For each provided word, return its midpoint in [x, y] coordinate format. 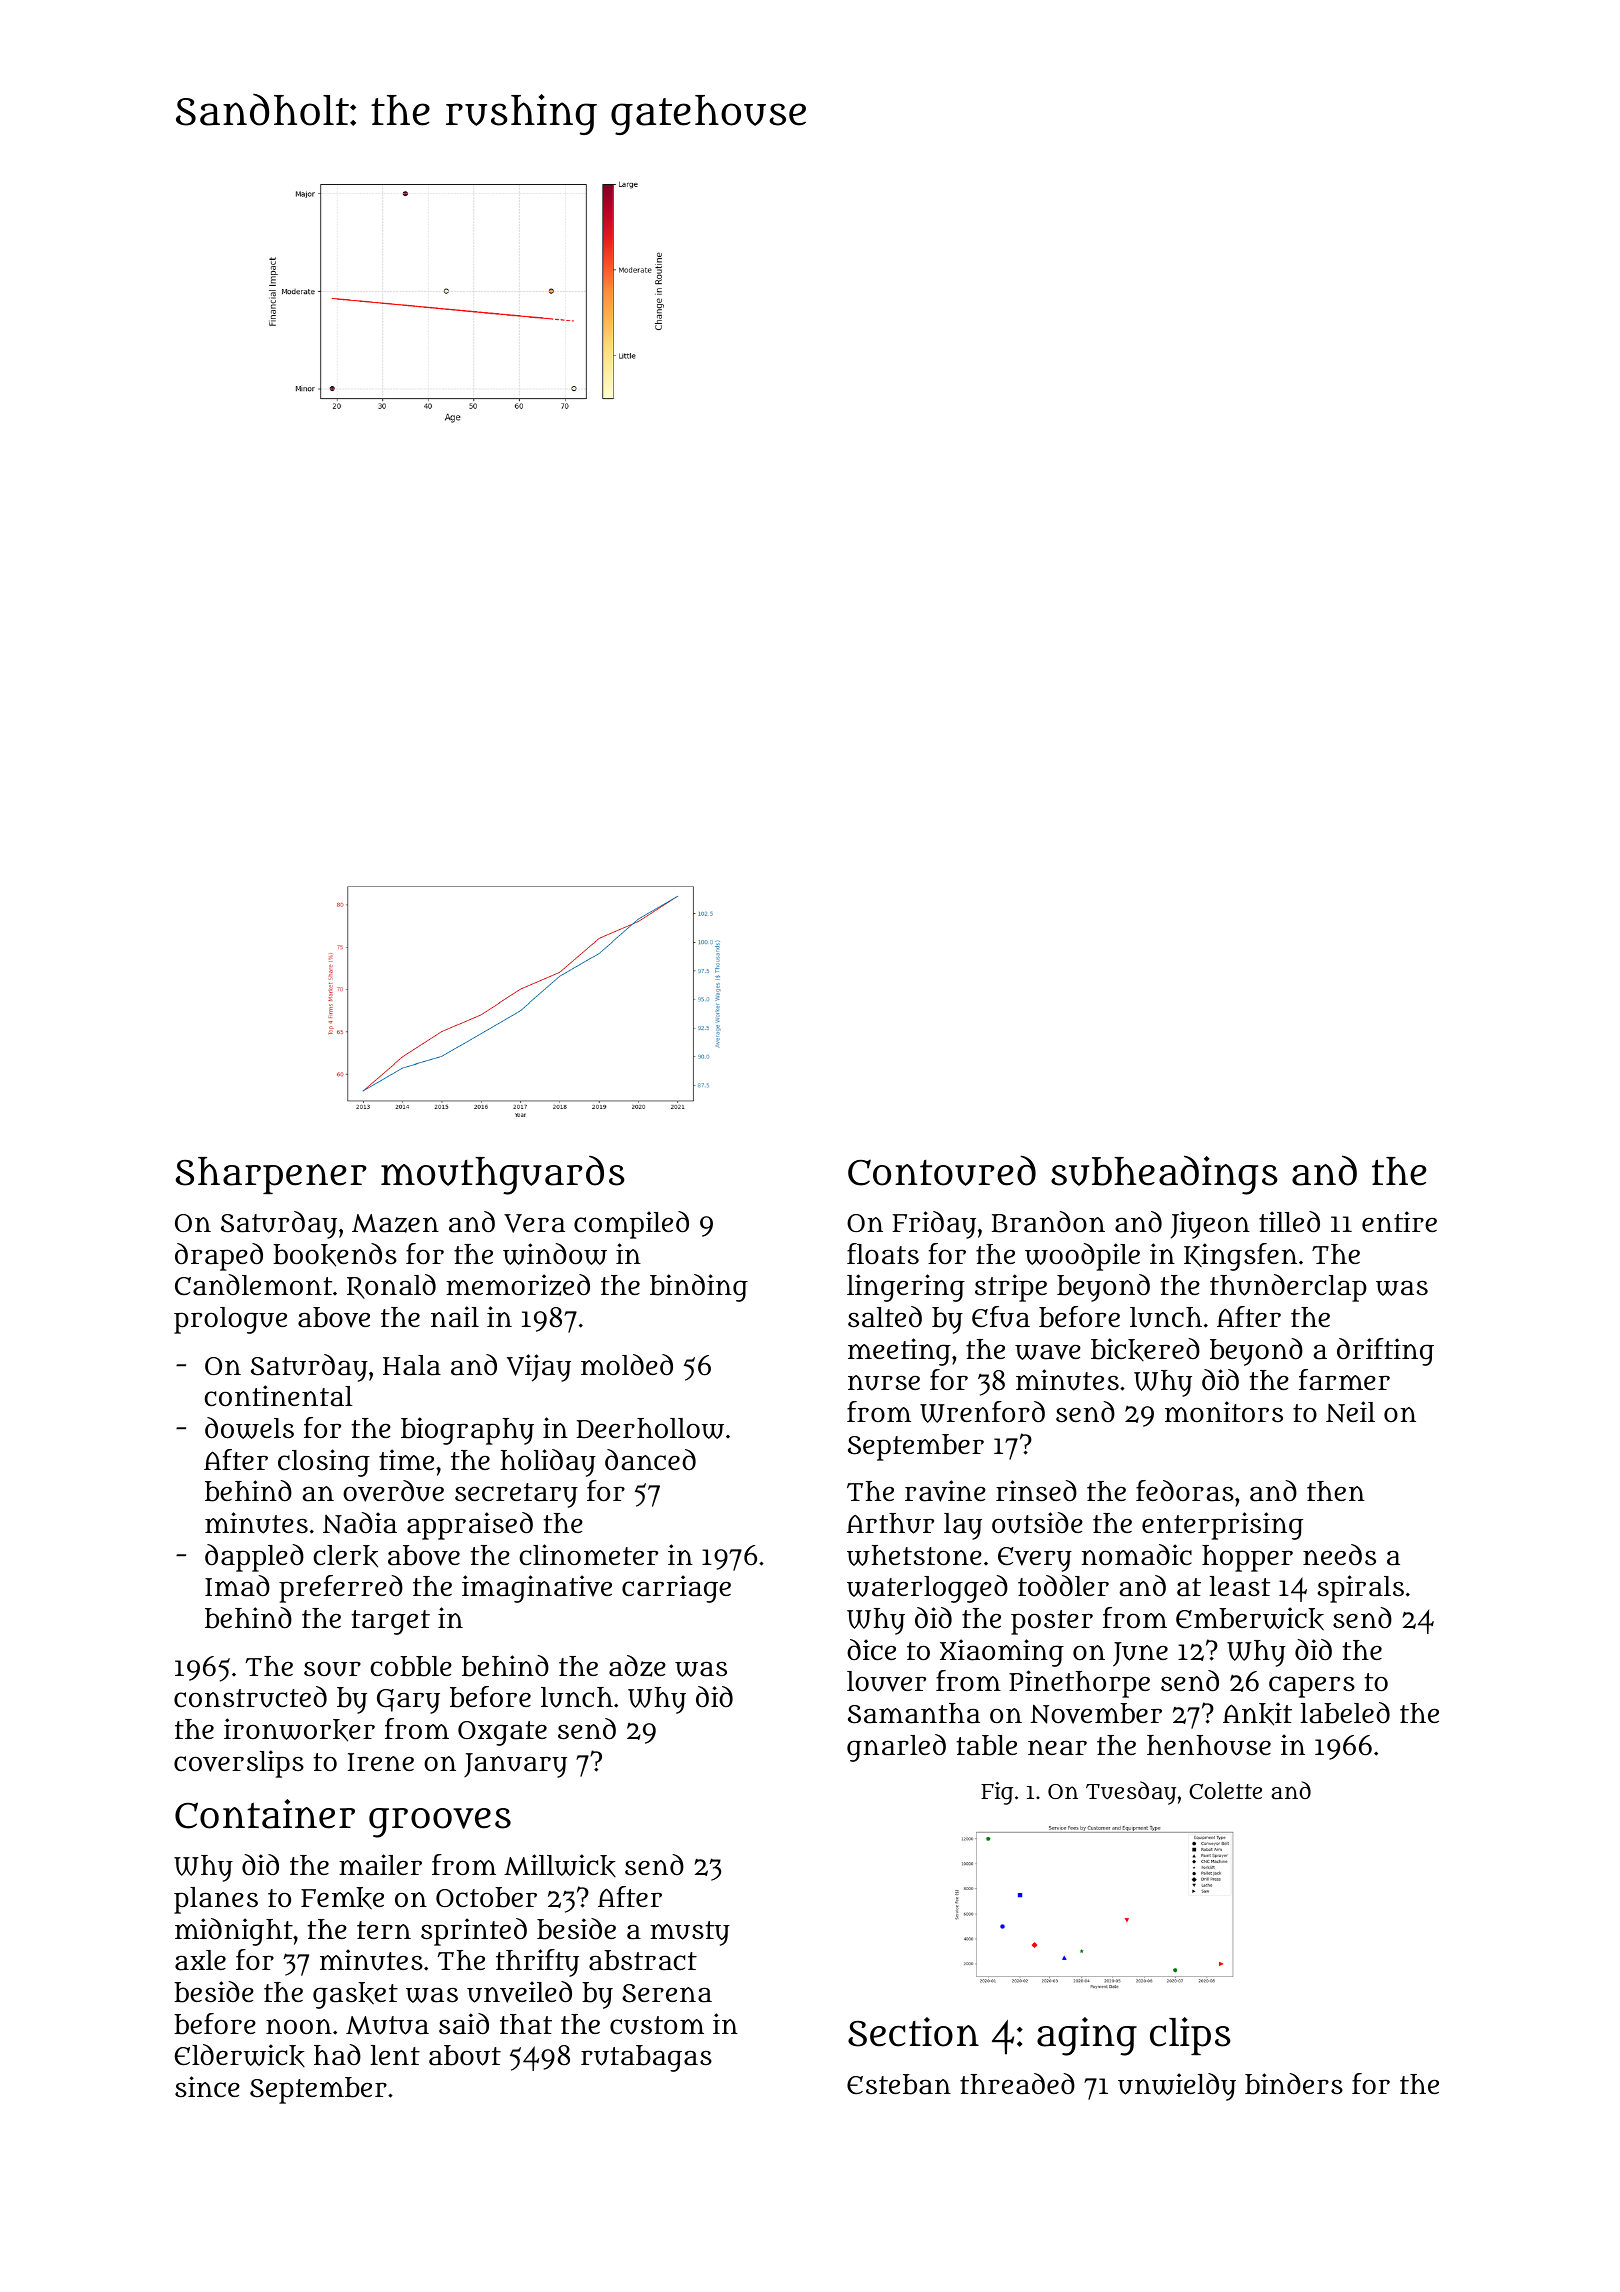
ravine [945, 1491]
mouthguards [503, 1175]
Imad [237, 1586]
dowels [249, 1428]
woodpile [1082, 1257]
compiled [631, 1225]
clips [1190, 2036]
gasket [355, 1995]
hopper [1247, 1558]
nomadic [1137, 1555]
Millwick [560, 1865]
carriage [676, 1589]
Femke [342, 1898]
